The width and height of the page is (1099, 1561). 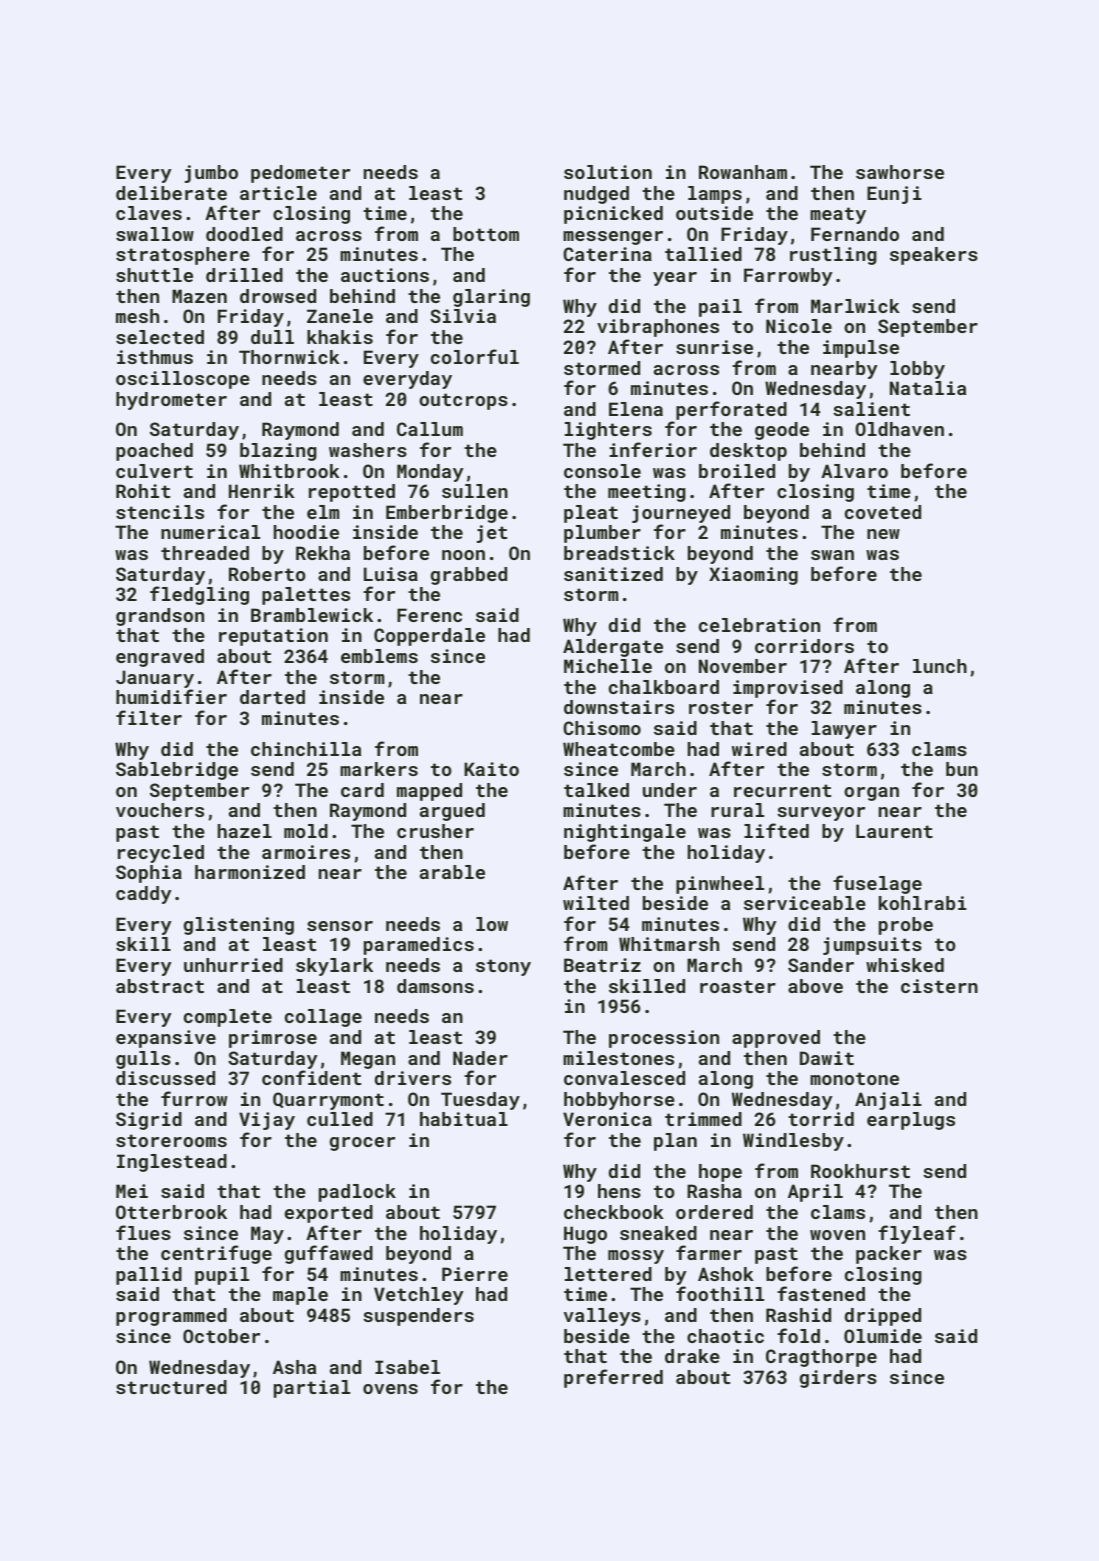 I want to click on bun, so click(x=962, y=769).
